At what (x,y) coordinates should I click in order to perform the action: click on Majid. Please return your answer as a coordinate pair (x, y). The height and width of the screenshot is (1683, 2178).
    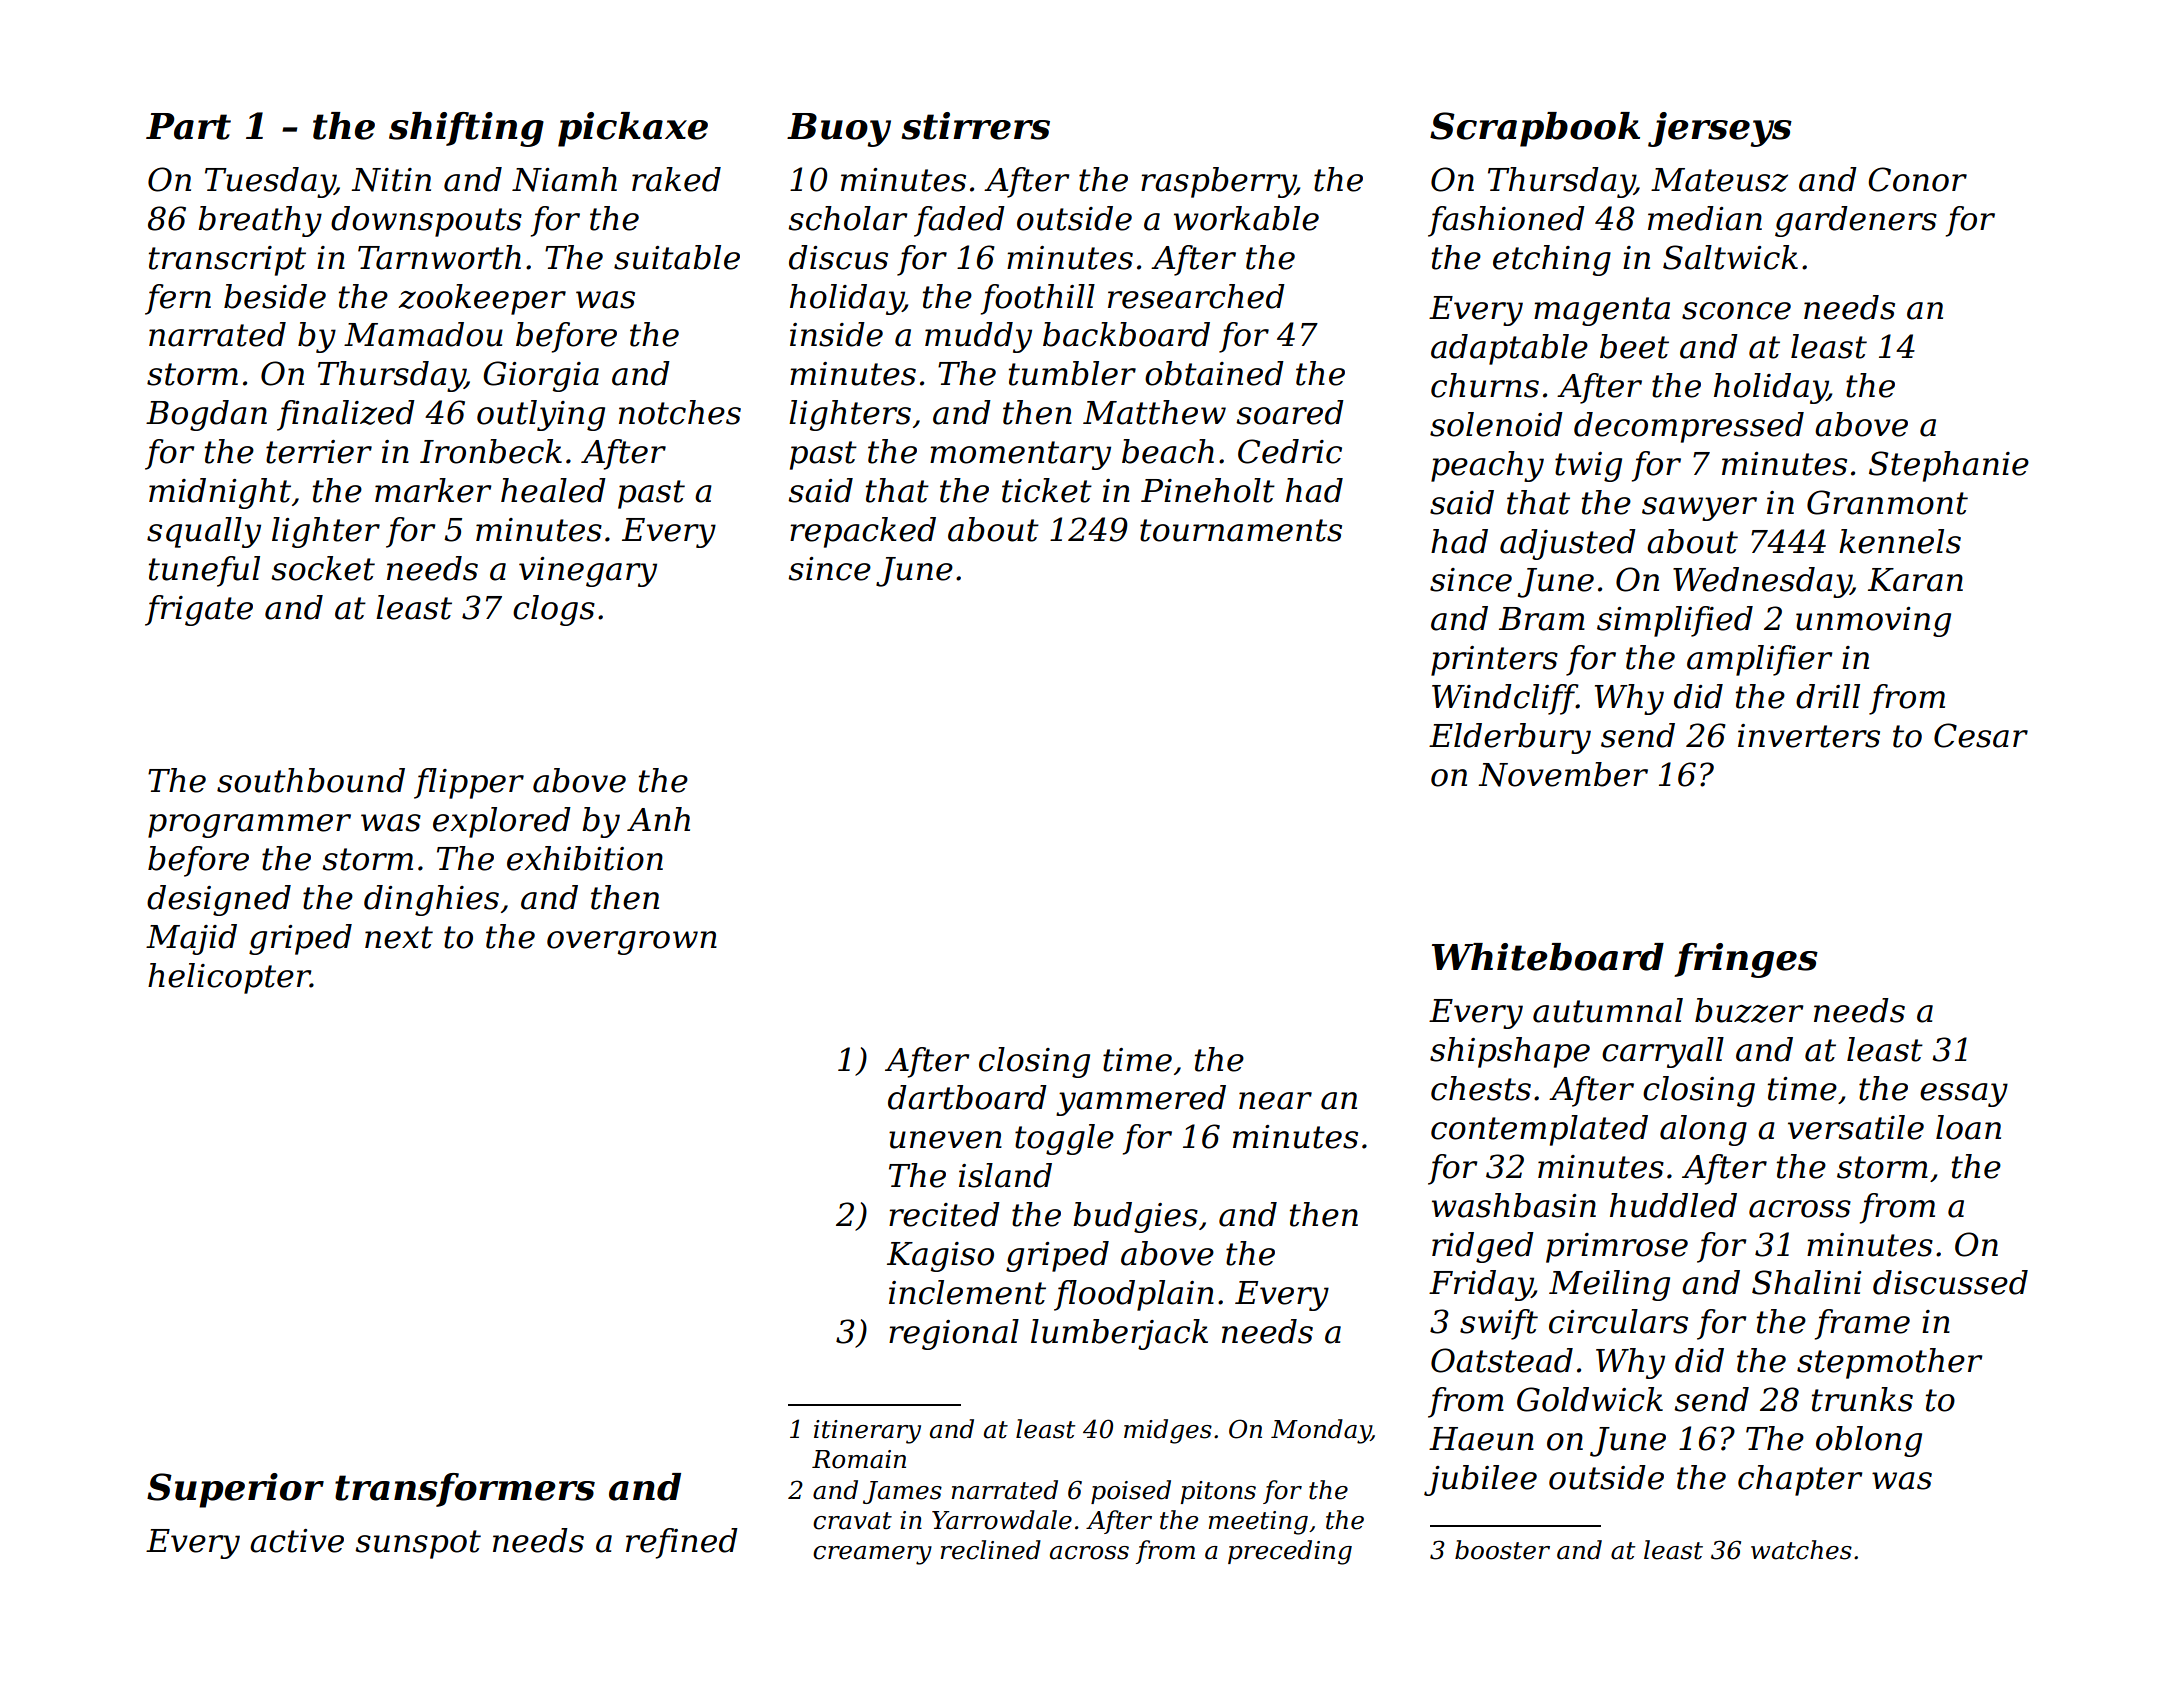
    Looking at the image, I should click on (191, 939).
